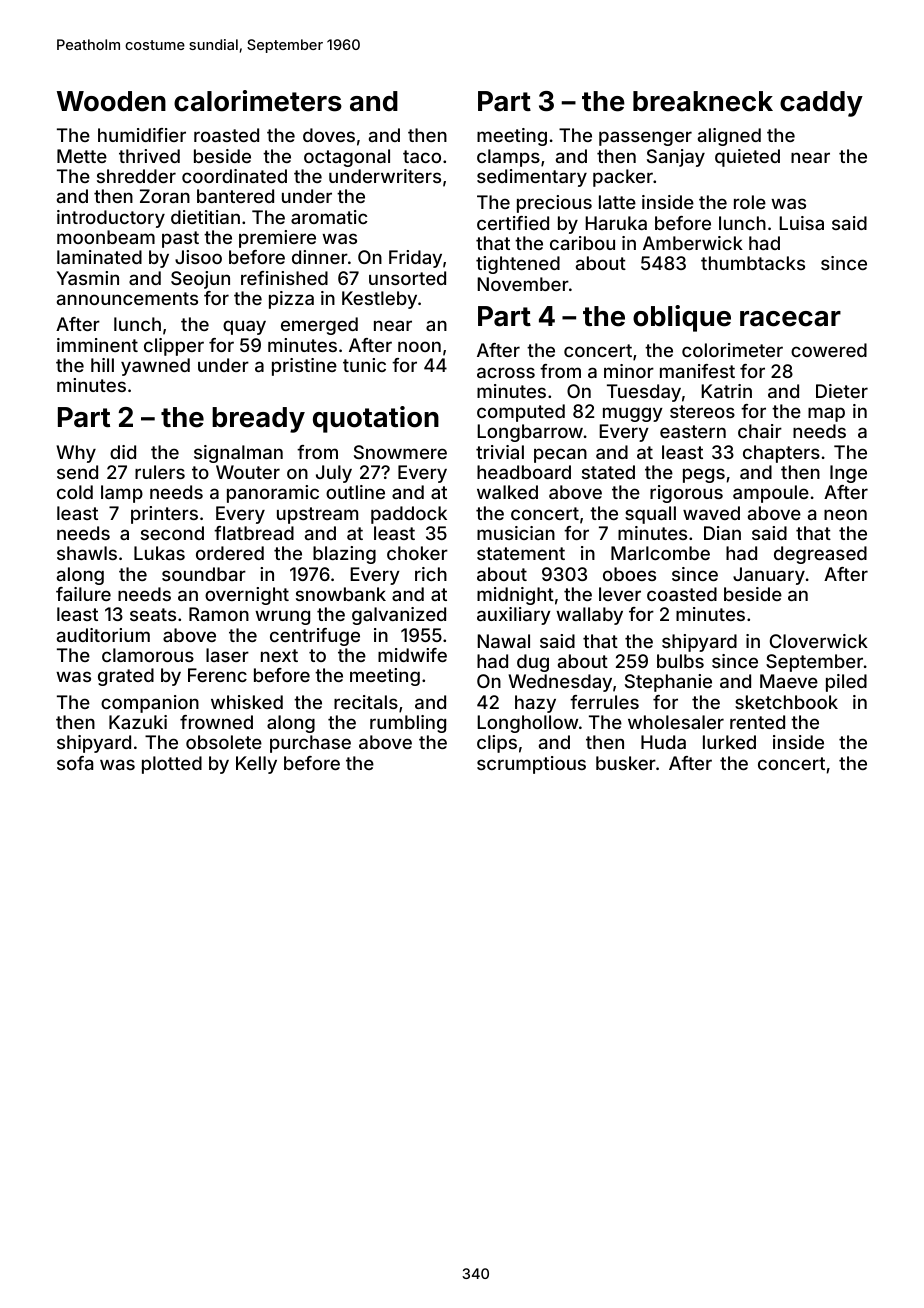 The height and width of the screenshot is (1308, 924). Describe the element at coordinates (747, 158) in the screenshot. I see `quieted` at that location.
